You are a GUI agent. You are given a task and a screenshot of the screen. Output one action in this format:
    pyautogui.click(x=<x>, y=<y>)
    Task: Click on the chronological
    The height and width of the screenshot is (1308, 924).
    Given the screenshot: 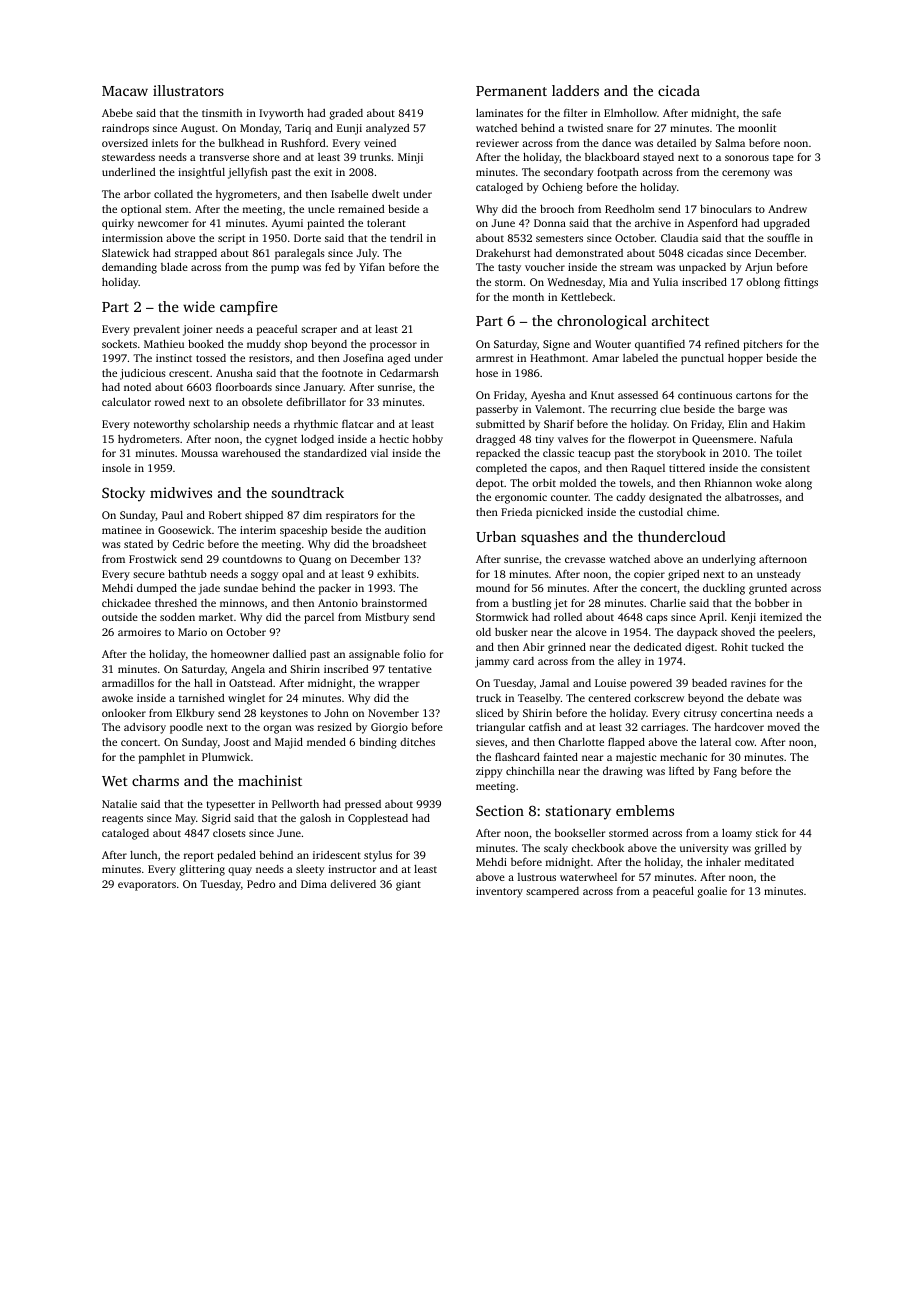 What is the action you would take?
    pyautogui.click(x=602, y=322)
